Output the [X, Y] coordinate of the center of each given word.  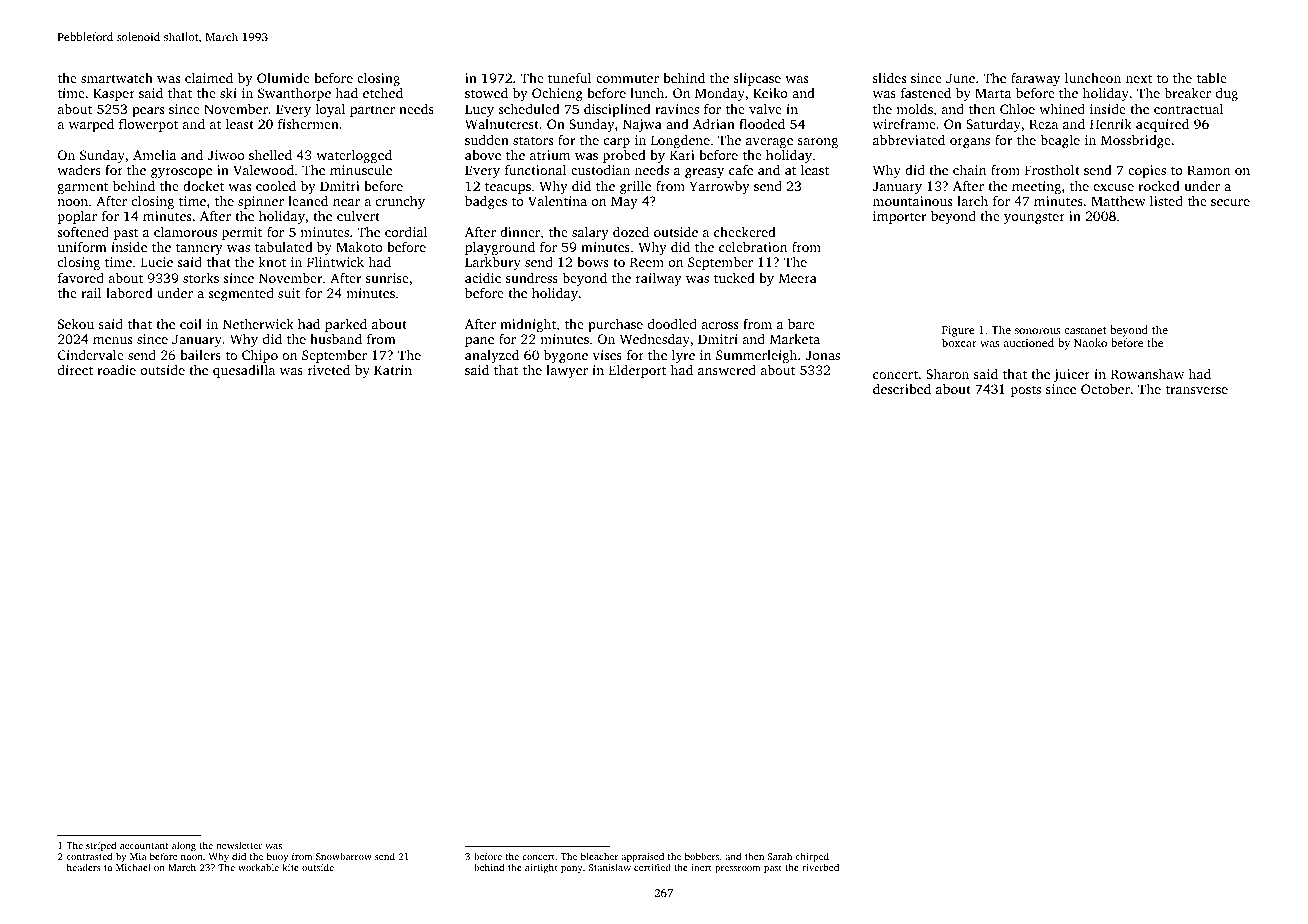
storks [201, 278]
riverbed [820, 867]
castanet [1085, 330]
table [1212, 78]
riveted [329, 370]
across [720, 325]
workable [258, 867]
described [902, 389]
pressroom [737, 869]
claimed [209, 77]
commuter [627, 79]
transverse [1197, 389]
